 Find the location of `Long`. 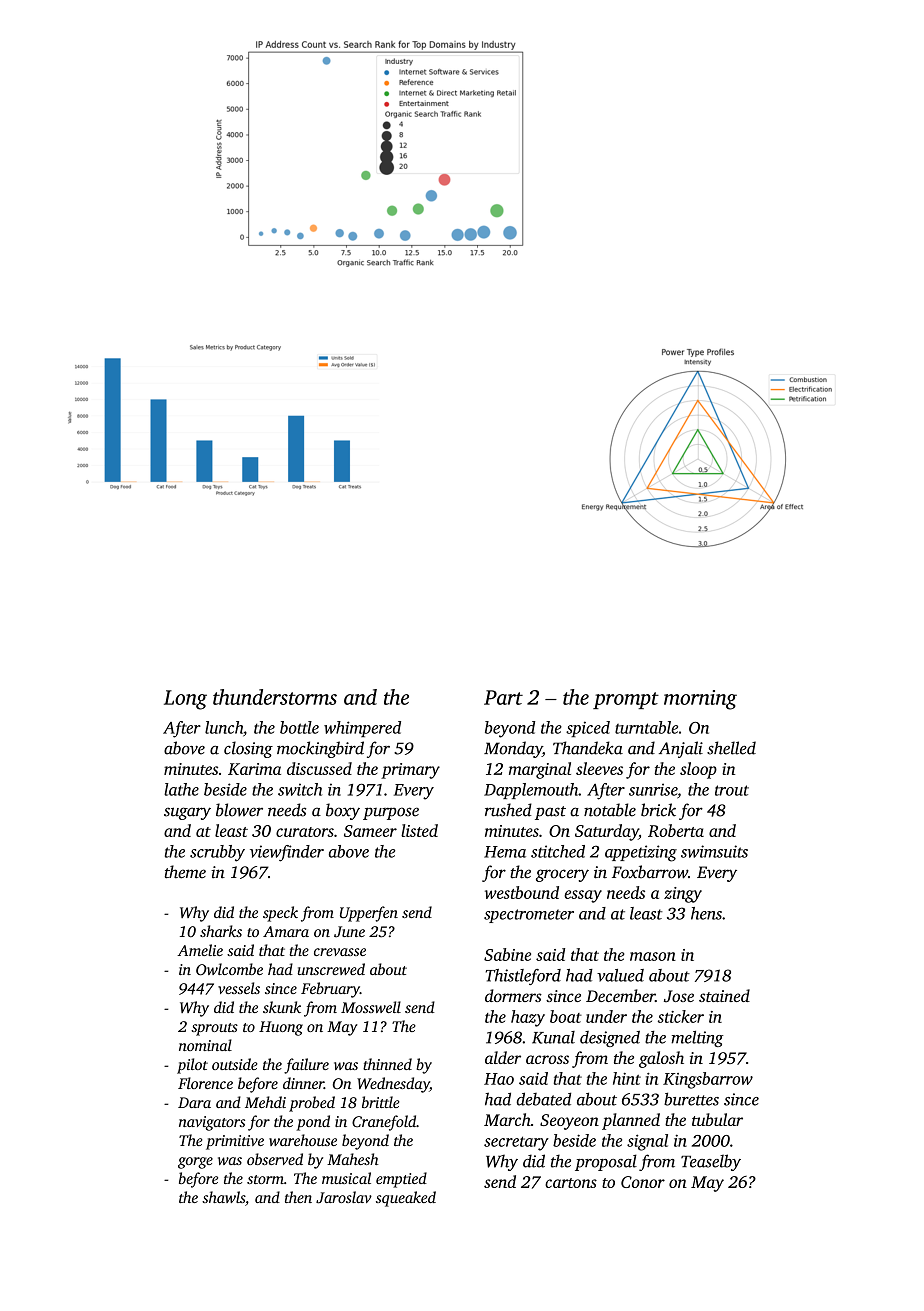

Long is located at coordinates (185, 700).
